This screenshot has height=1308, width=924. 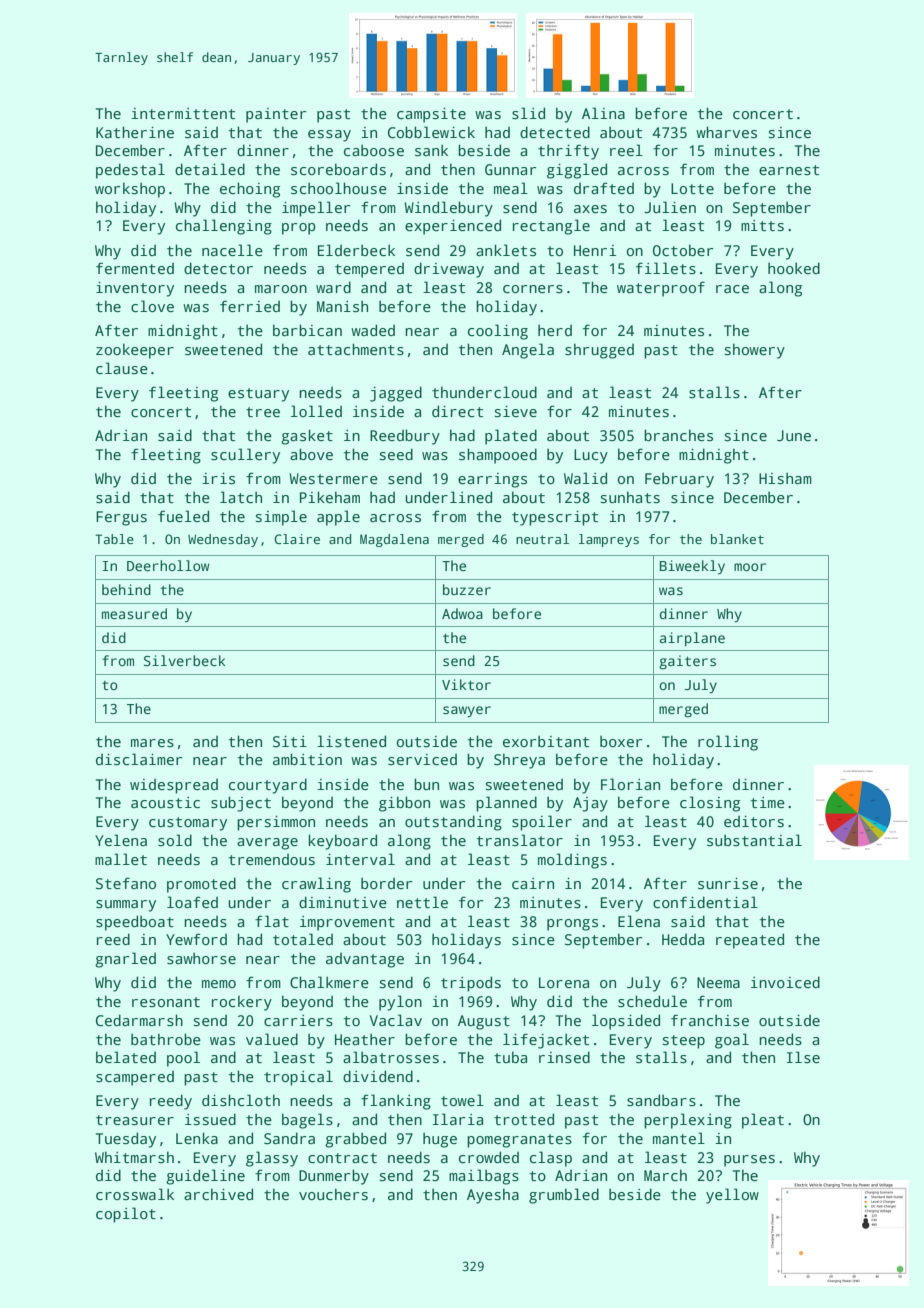 What do you see at coordinates (763, 1121) in the screenshot?
I see `pleat` at bounding box center [763, 1121].
